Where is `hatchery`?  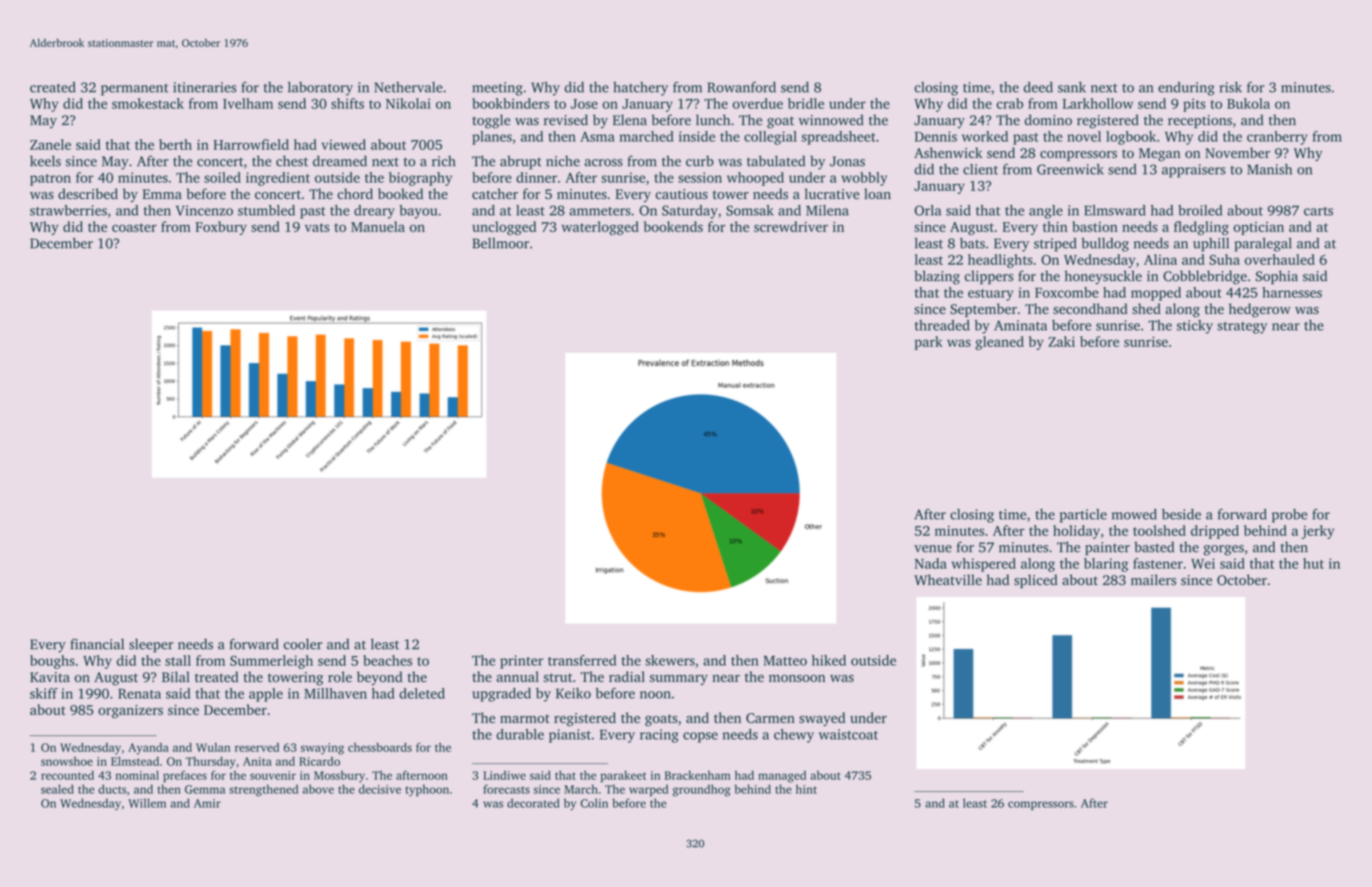 hatchery is located at coordinates (640, 89).
